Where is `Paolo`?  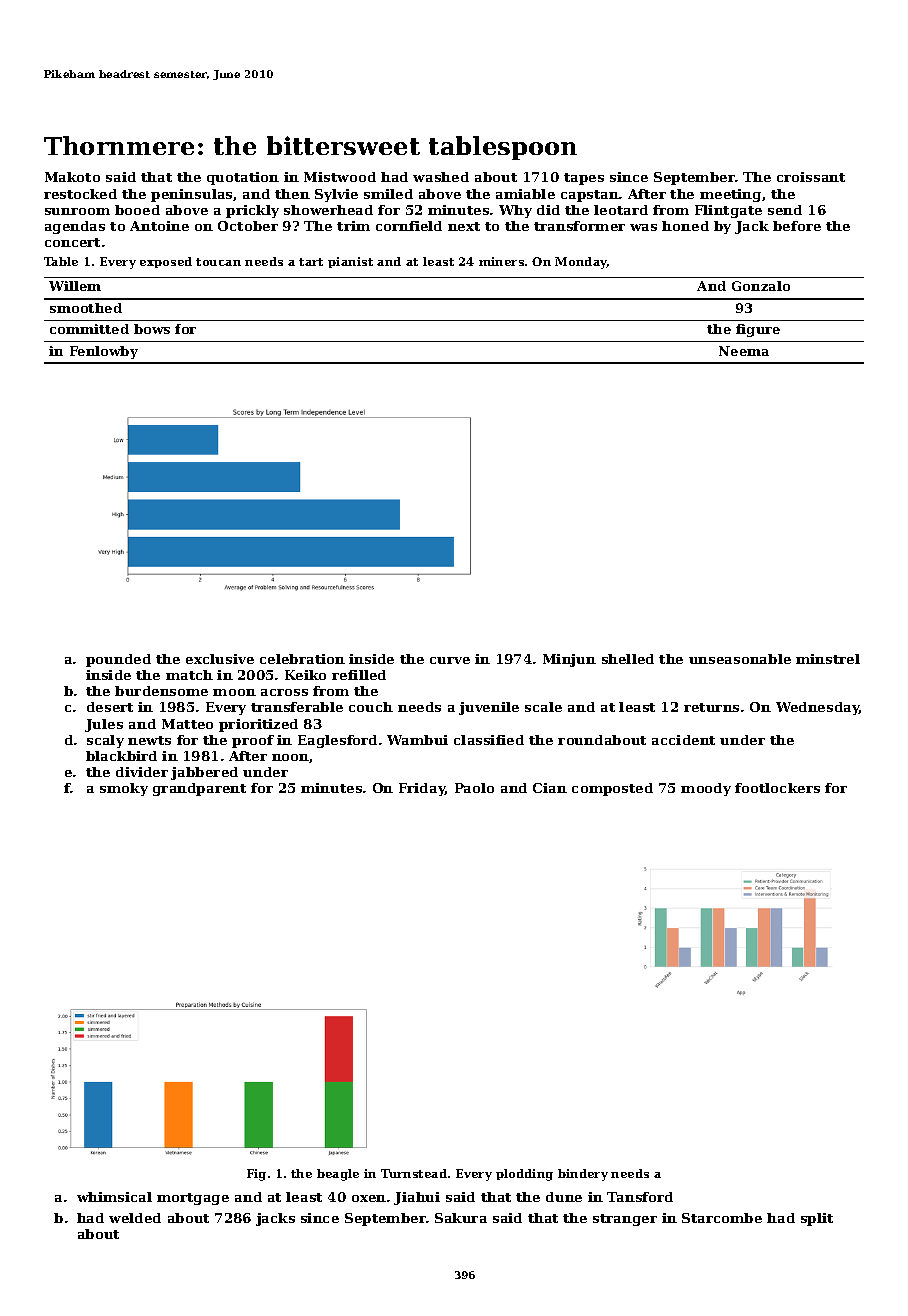 Paolo is located at coordinates (474, 788).
